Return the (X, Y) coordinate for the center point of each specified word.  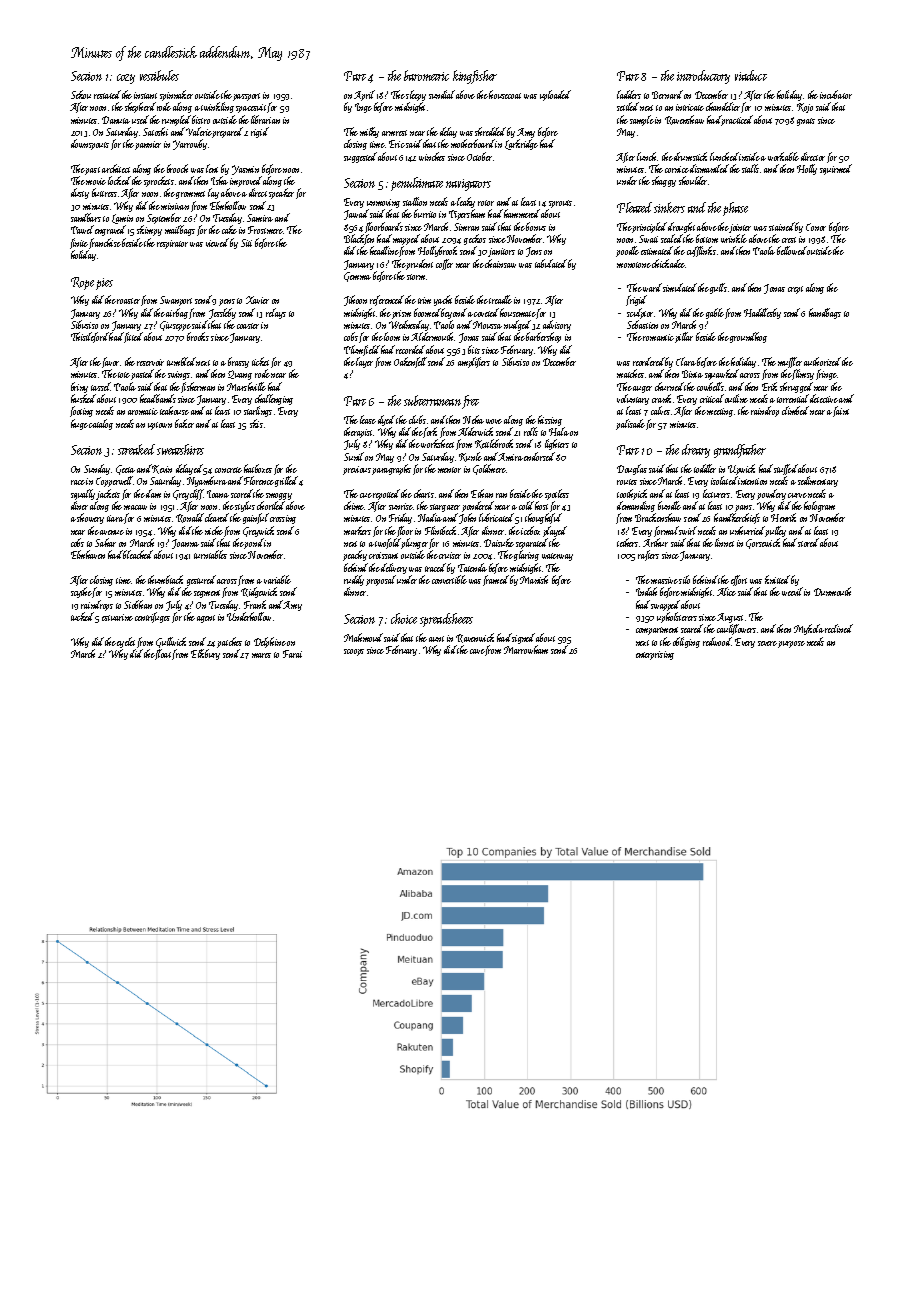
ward (652, 287)
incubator (836, 94)
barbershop (543, 337)
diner (79, 505)
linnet (724, 542)
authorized (822, 361)
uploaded (555, 95)
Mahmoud (363, 637)
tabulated (551, 263)
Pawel (82, 229)
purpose (791, 644)
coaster (248, 326)
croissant (383, 555)
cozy (126, 79)
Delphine (270, 642)
